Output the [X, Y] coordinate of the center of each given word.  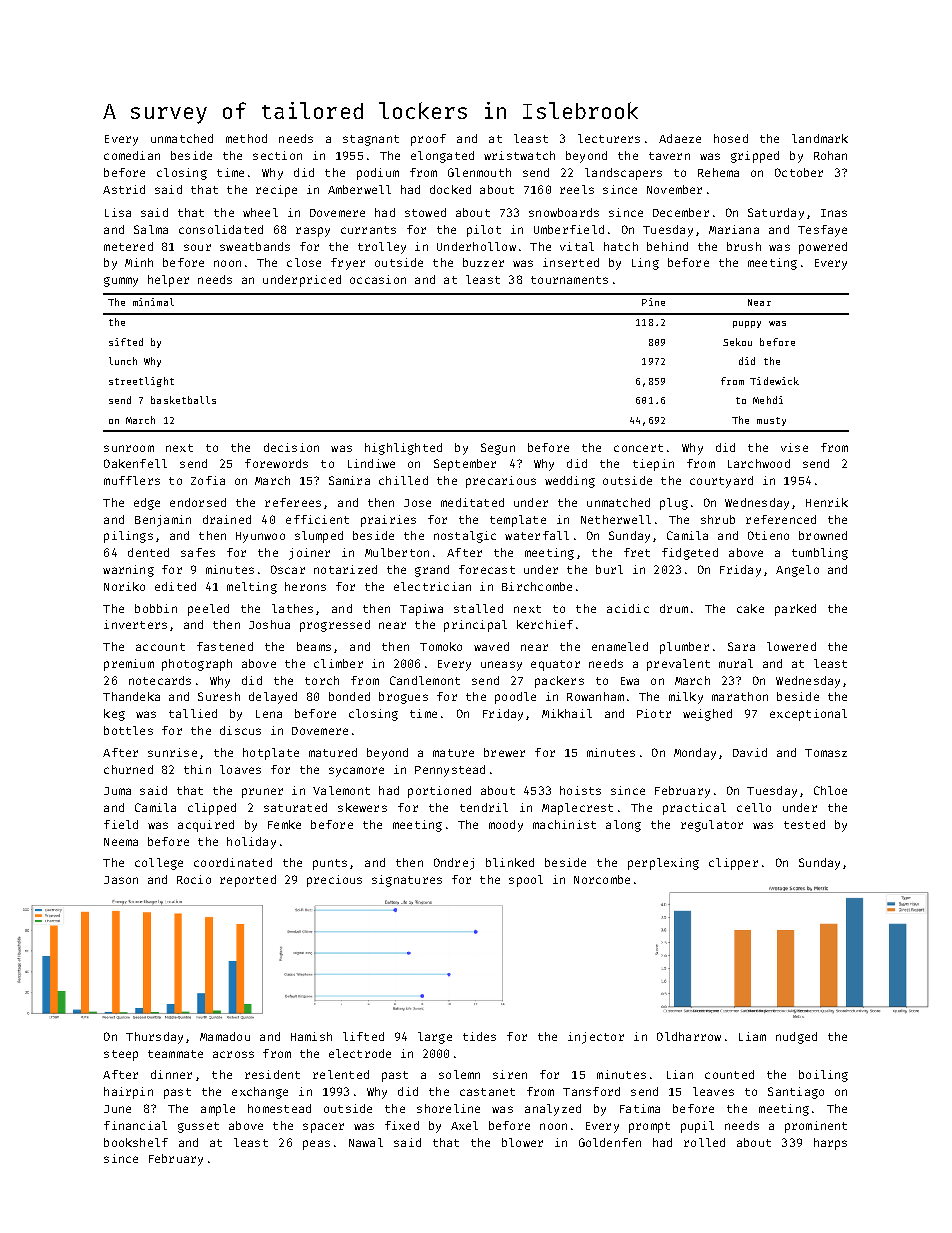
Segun [498, 449]
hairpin [128, 1093]
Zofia [208, 480]
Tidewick [774, 381]
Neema [121, 842]
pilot [484, 231]
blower [522, 1142]
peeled [208, 610]
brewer [504, 752]
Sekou [737, 342]
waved [491, 646]
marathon [740, 696]
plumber [684, 648]
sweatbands [255, 246]
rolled [704, 1142]
